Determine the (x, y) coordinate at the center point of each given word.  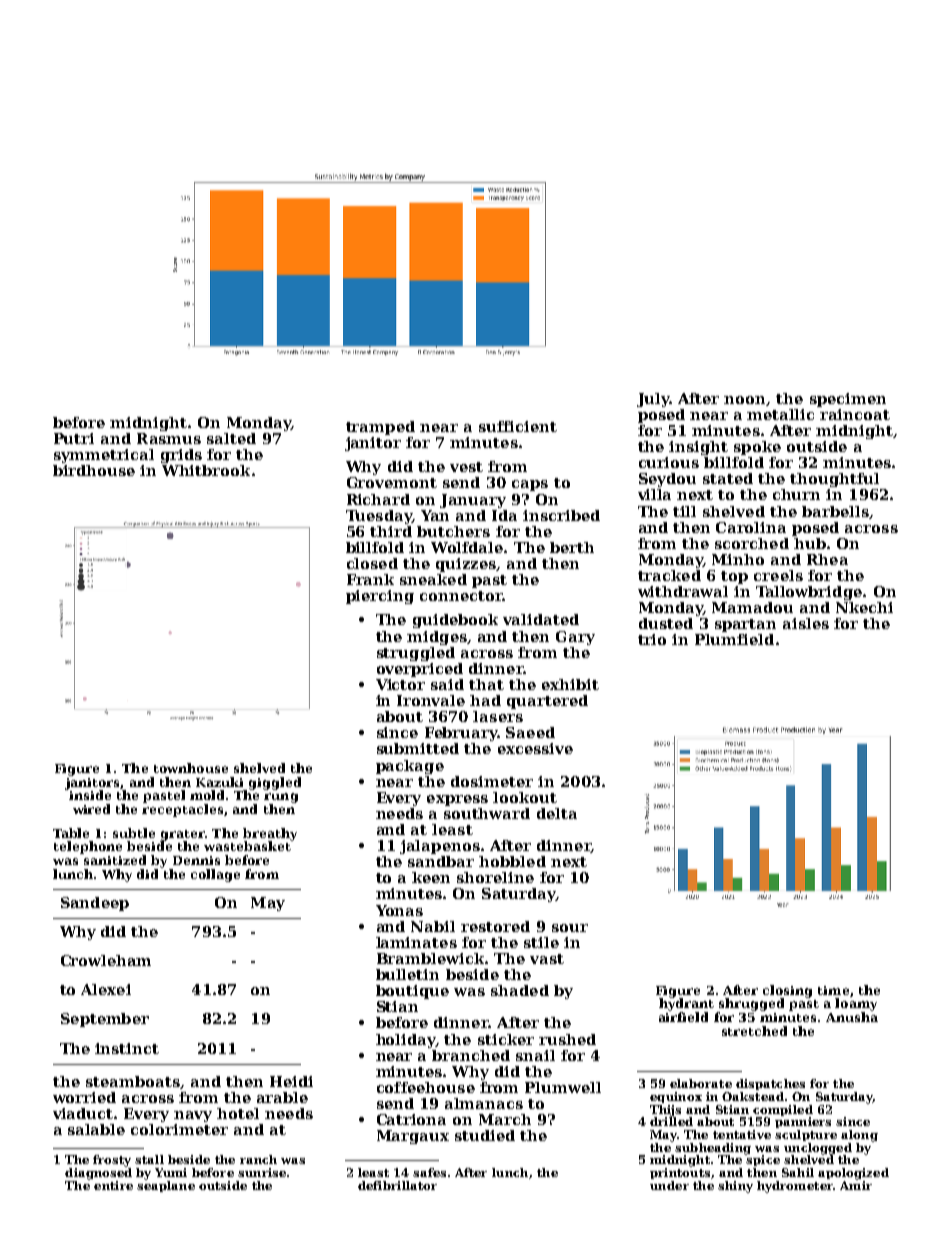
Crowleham (106, 960)
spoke (757, 448)
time (833, 990)
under (669, 1185)
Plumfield (734, 639)
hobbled (512, 861)
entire (113, 1185)
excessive (535, 748)
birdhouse (94, 470)
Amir (856, 1185)
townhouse (191, 768)
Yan (435, 515)
